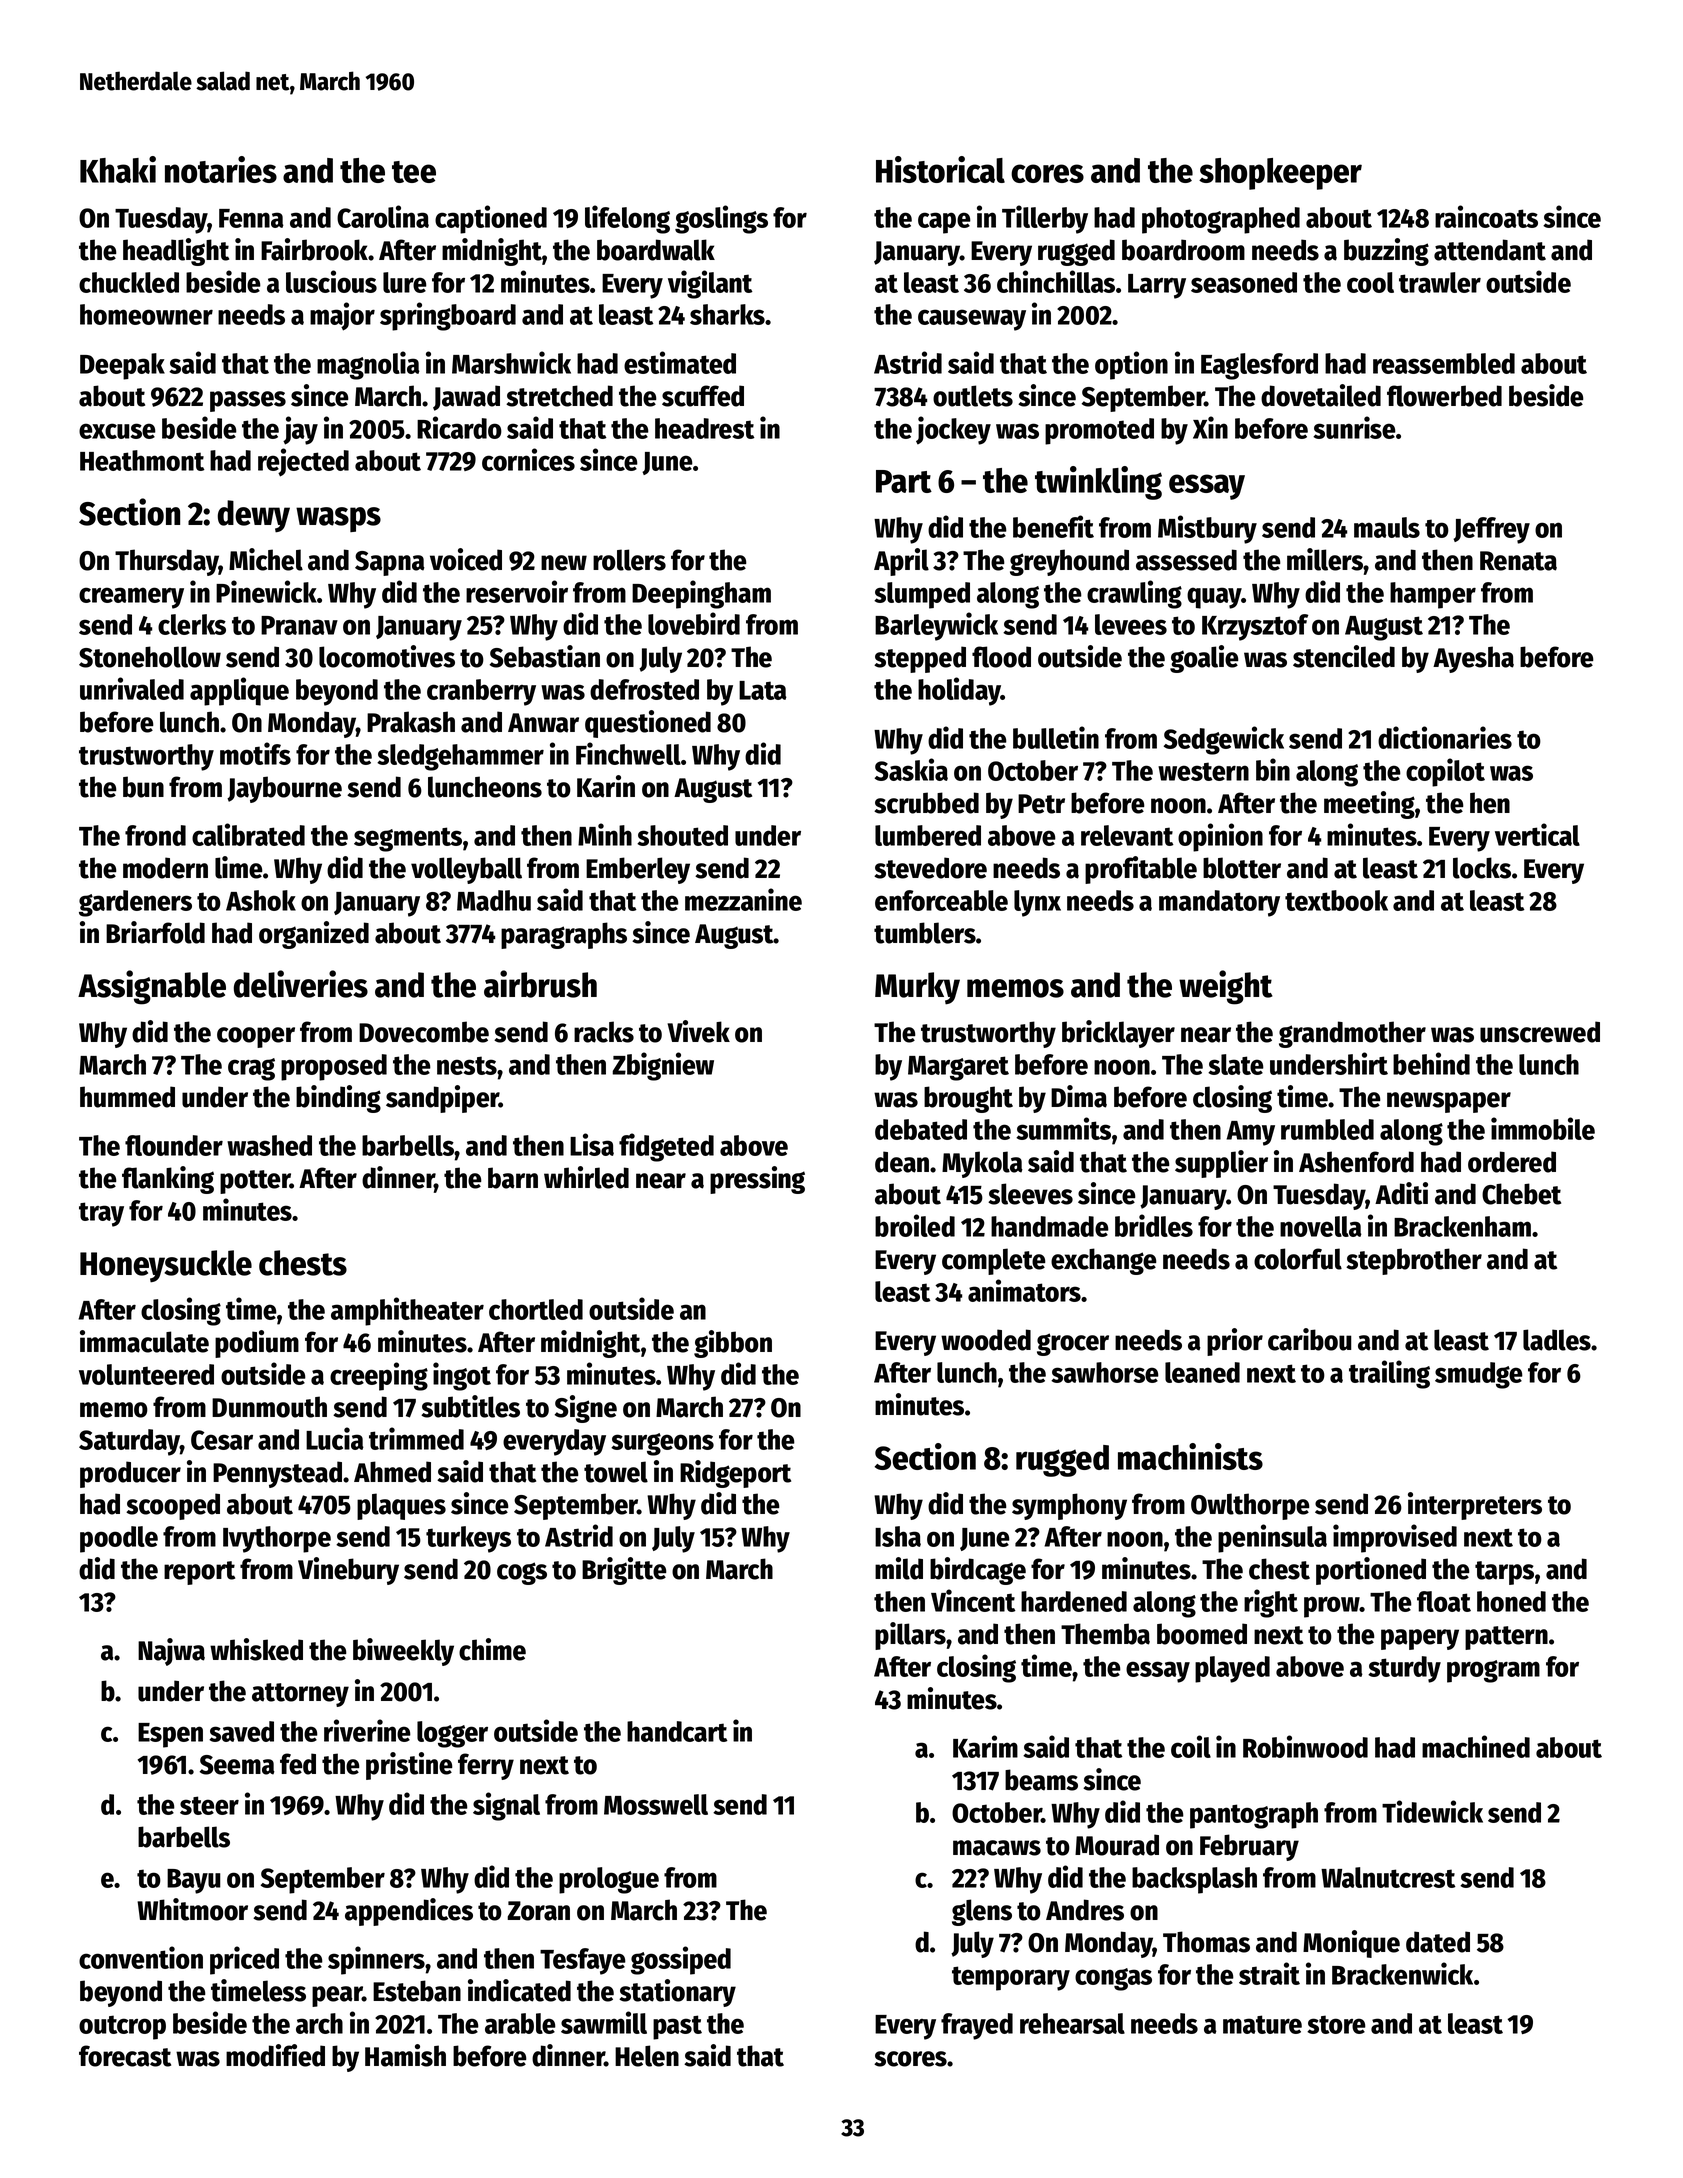 This screenshot has height=2178, width=1683. I want to click on sunrise, so click(1354, 427).
